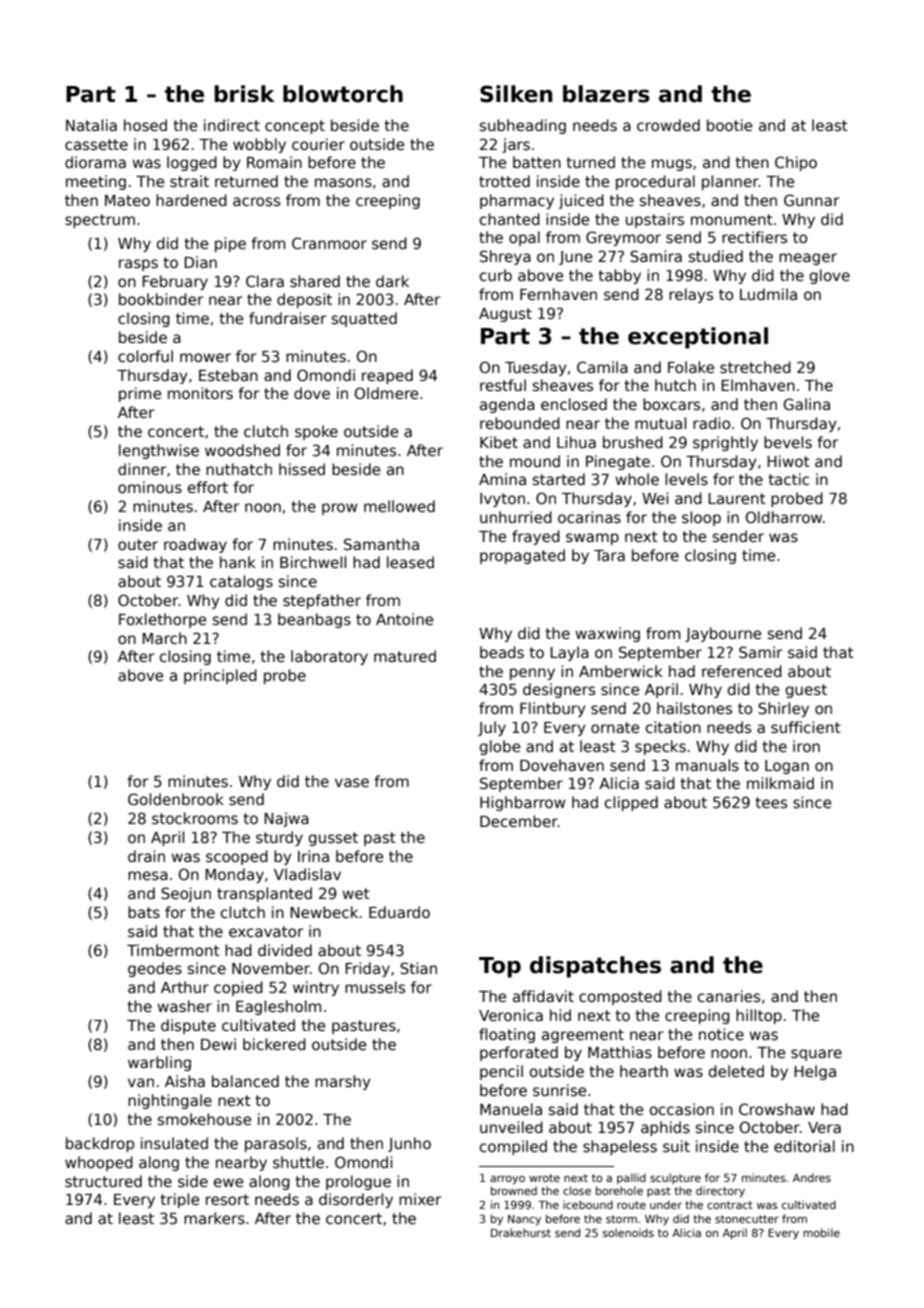 This screenshot has height=1308, width=924. What do you see at coordinates (807, 404) in the screenshot?
I see `Galina` at bounding box center [807, 404].
